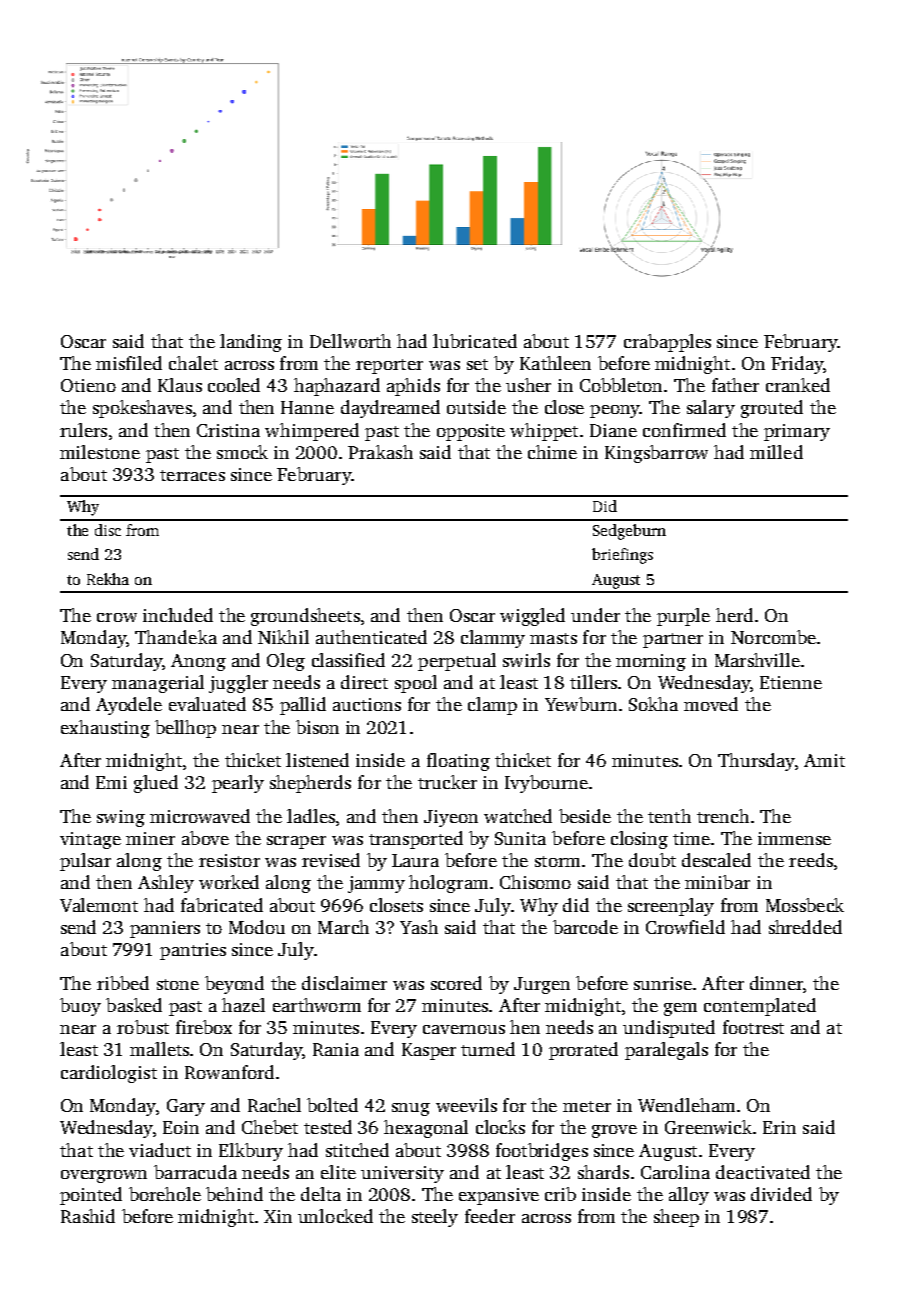  Describe the element at coordinates (723, 816) in the screenshot. I see `trench` at that location.
